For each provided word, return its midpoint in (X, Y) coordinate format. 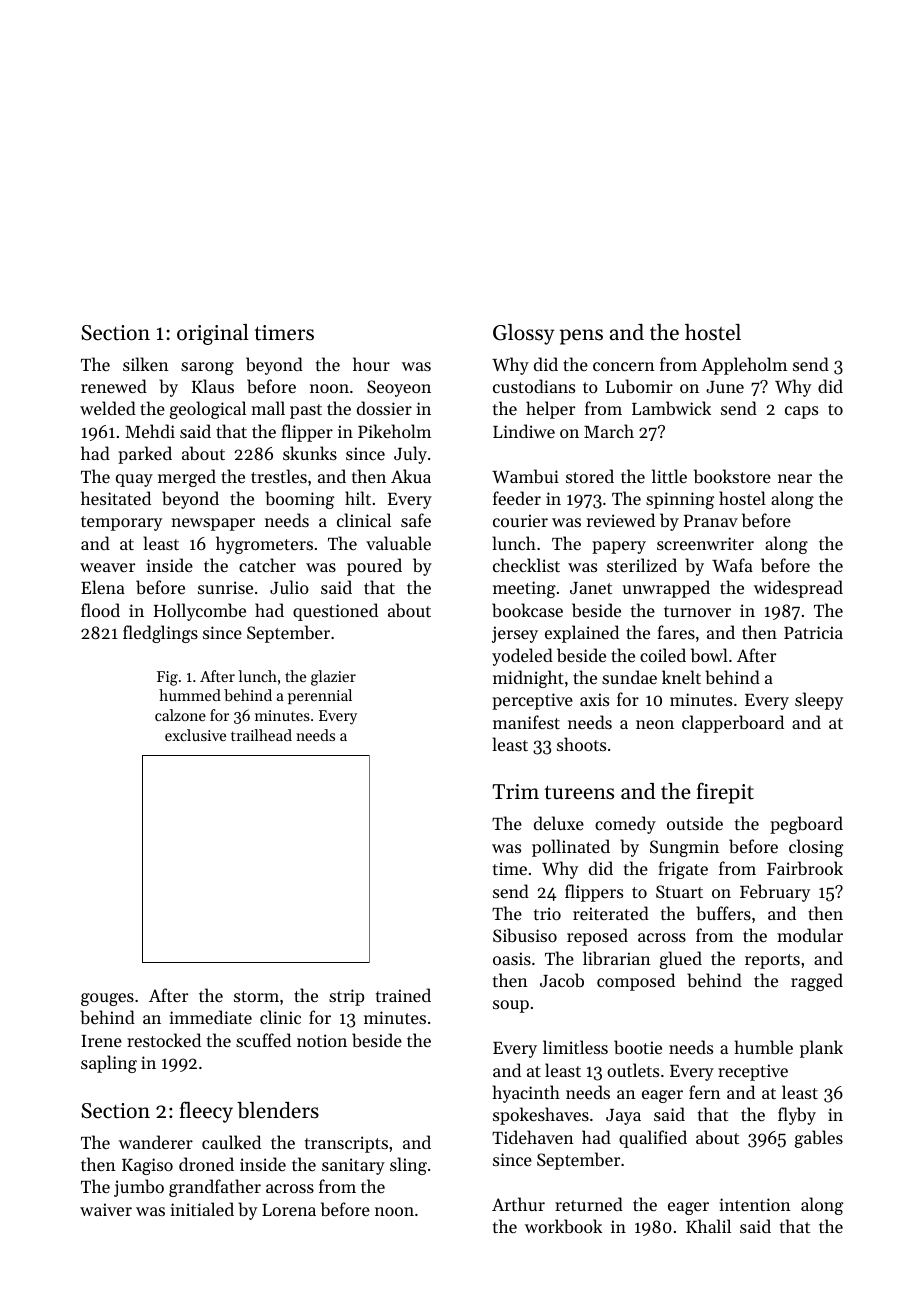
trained (403, 995)
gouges (107, 999)
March (609, 431)
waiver (106, 1209)
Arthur (518, 1204)
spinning (680, 500)
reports (772, 961)
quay (134, 480)
